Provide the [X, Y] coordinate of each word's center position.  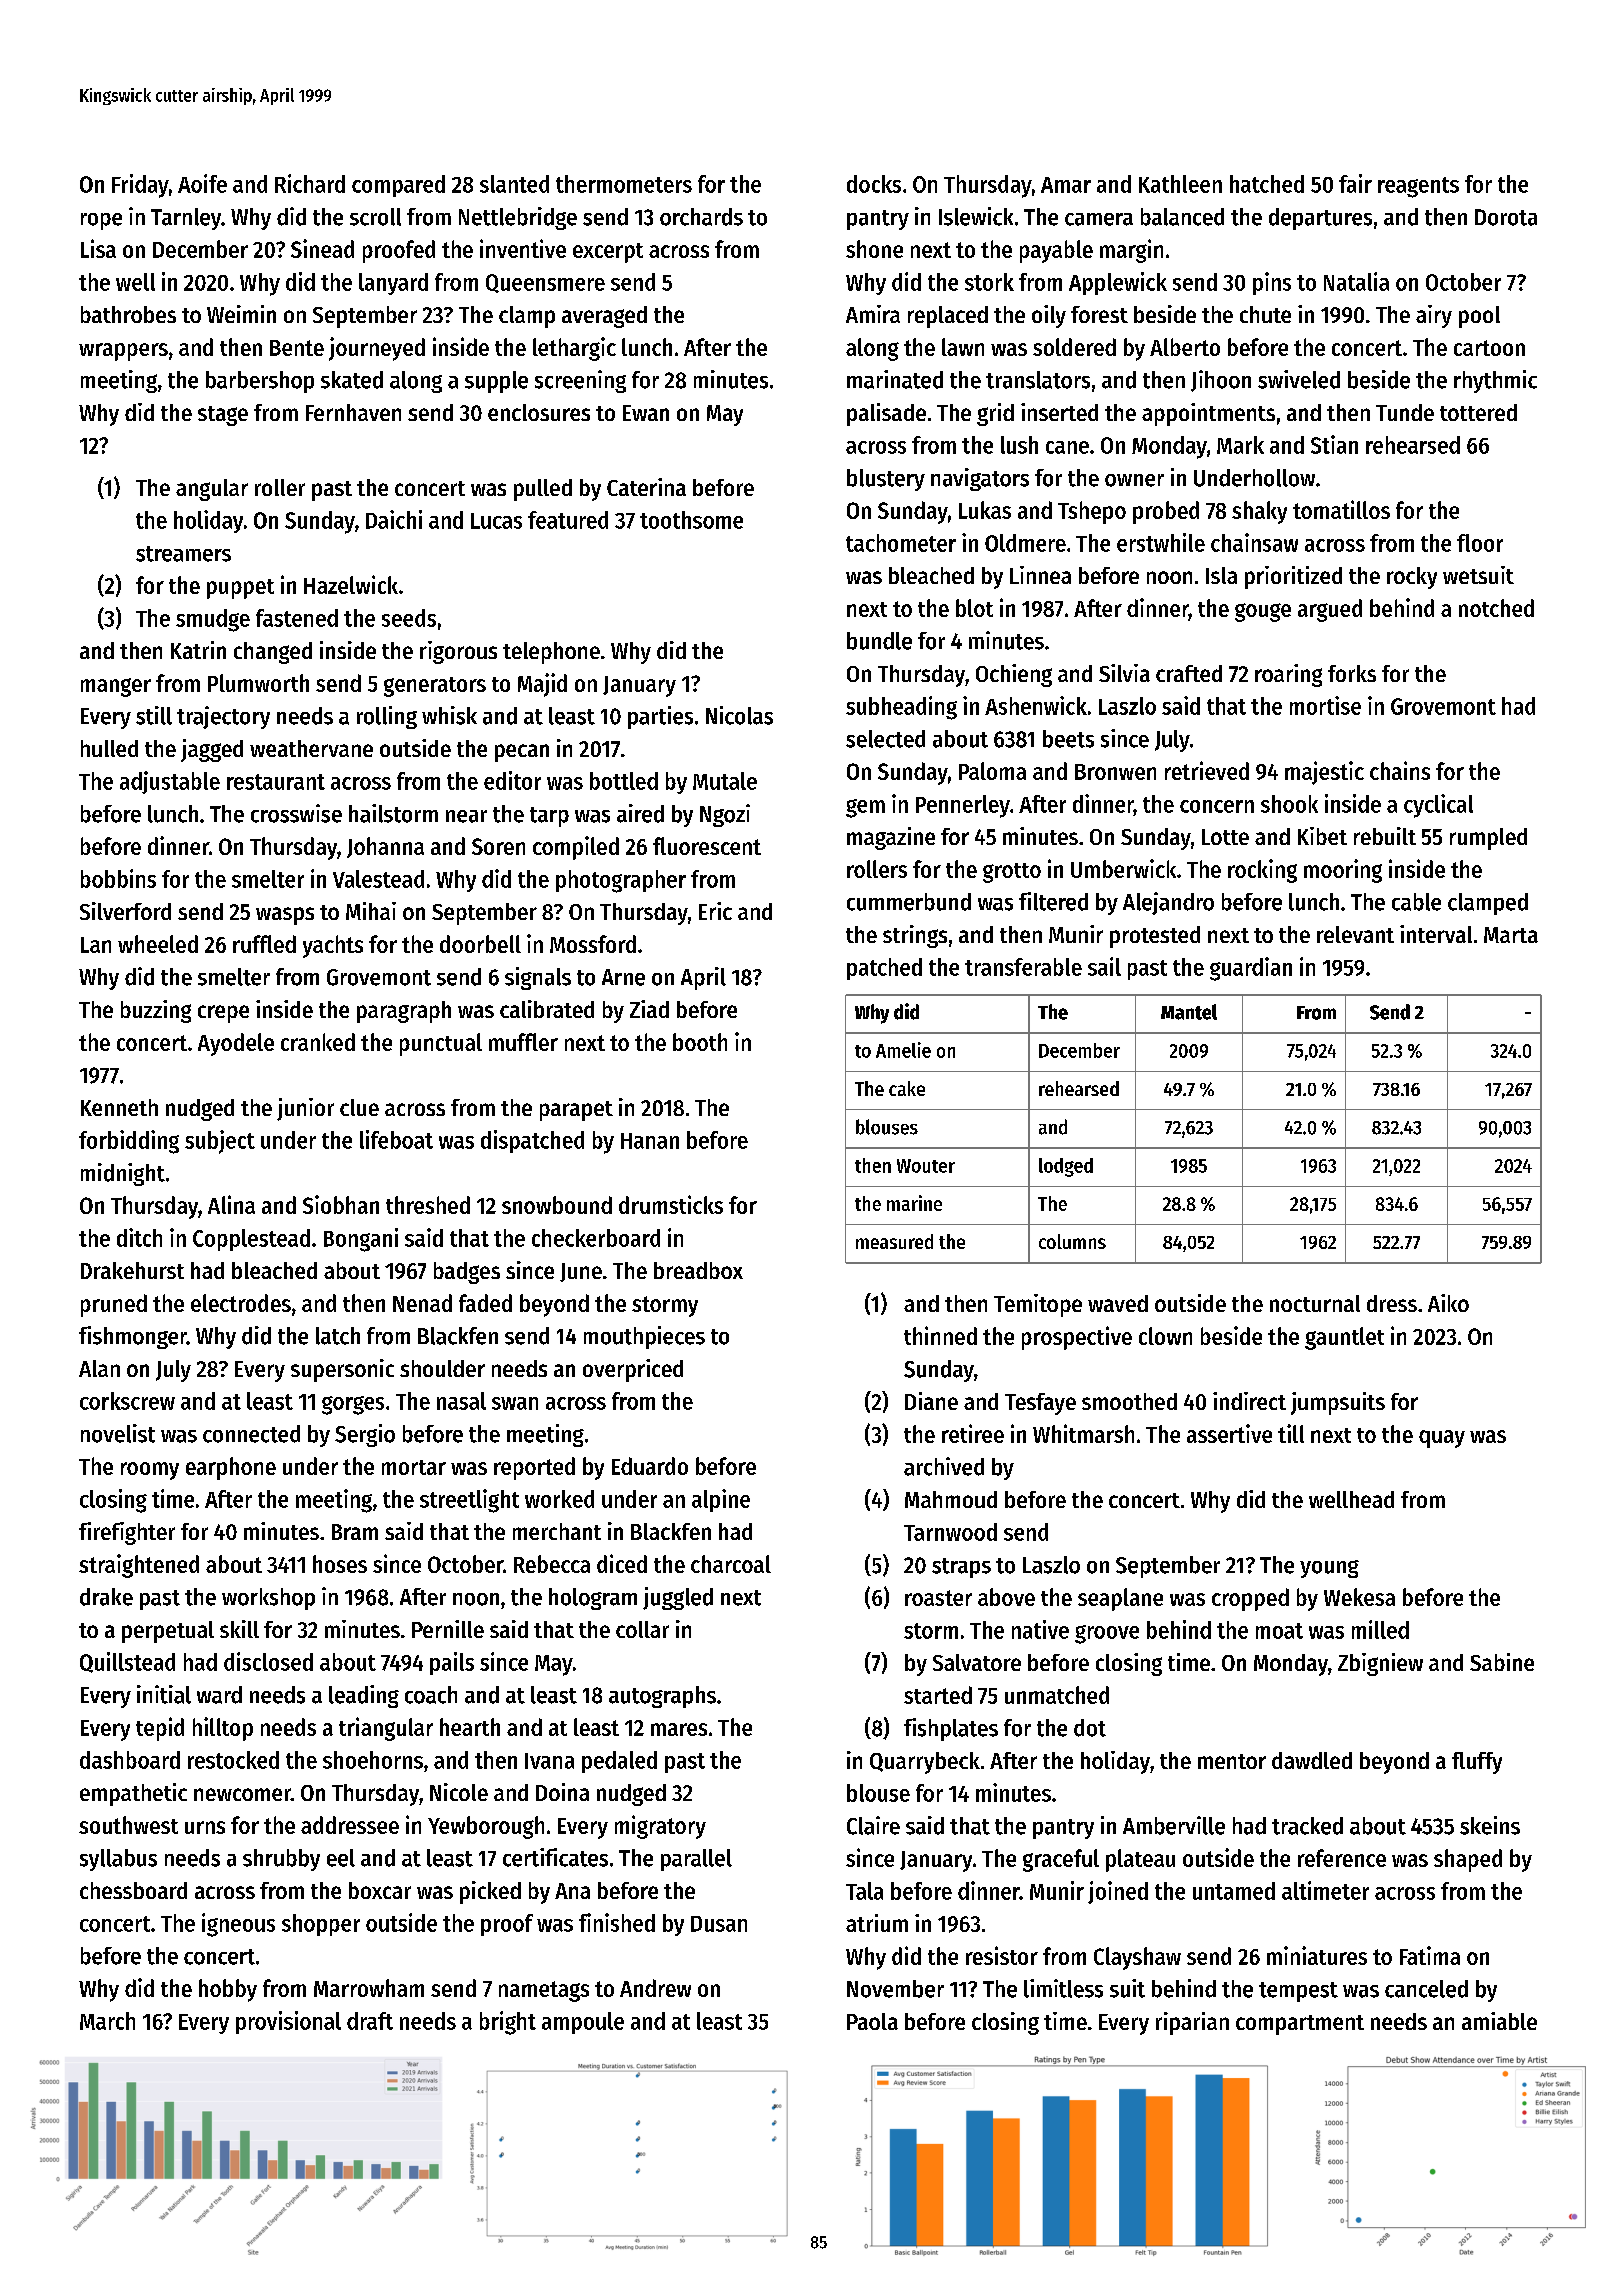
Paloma [992, 771]
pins [1272, 283]
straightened [139, 1566]
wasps [285, 916]
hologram [593, 1599]
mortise [1325, 705]
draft [370, 2021]
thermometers [624, 184]
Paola [872, 2021]
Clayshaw [1137, 1958]
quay [1442, 1439]
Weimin [241, 314]
